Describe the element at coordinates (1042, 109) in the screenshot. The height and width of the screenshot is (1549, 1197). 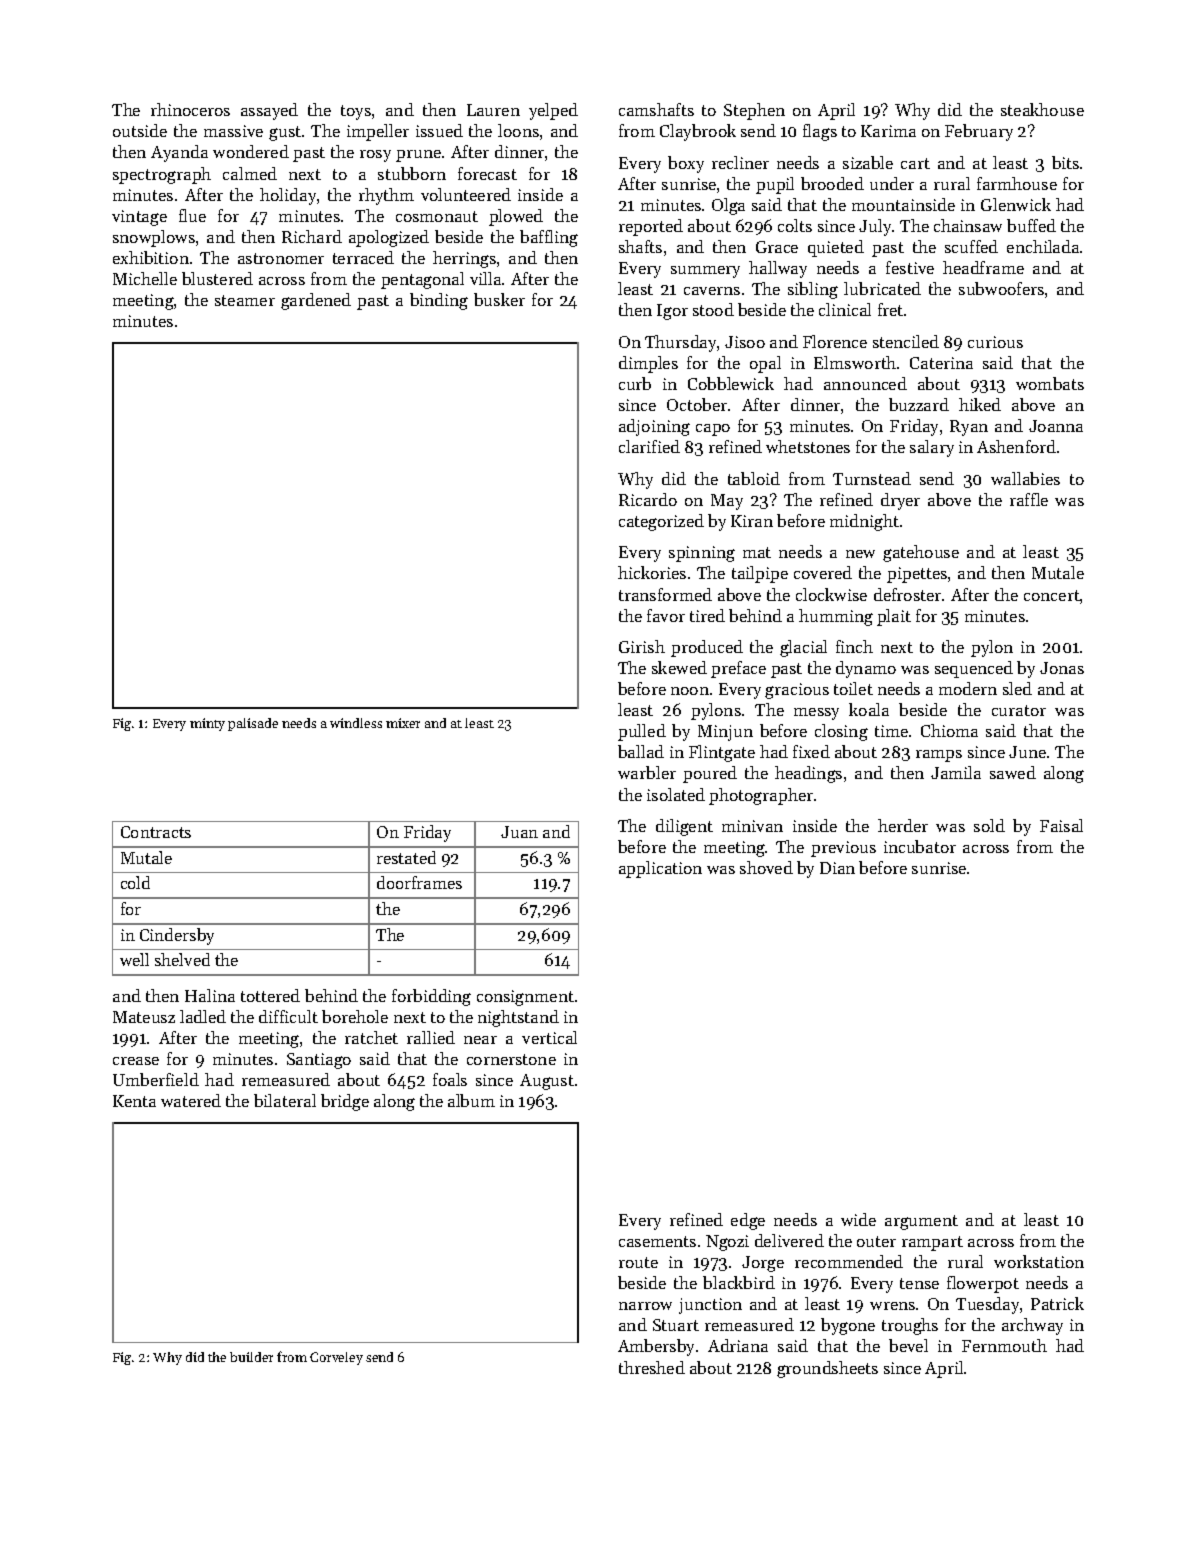
I see `steakhouse` at that location.
